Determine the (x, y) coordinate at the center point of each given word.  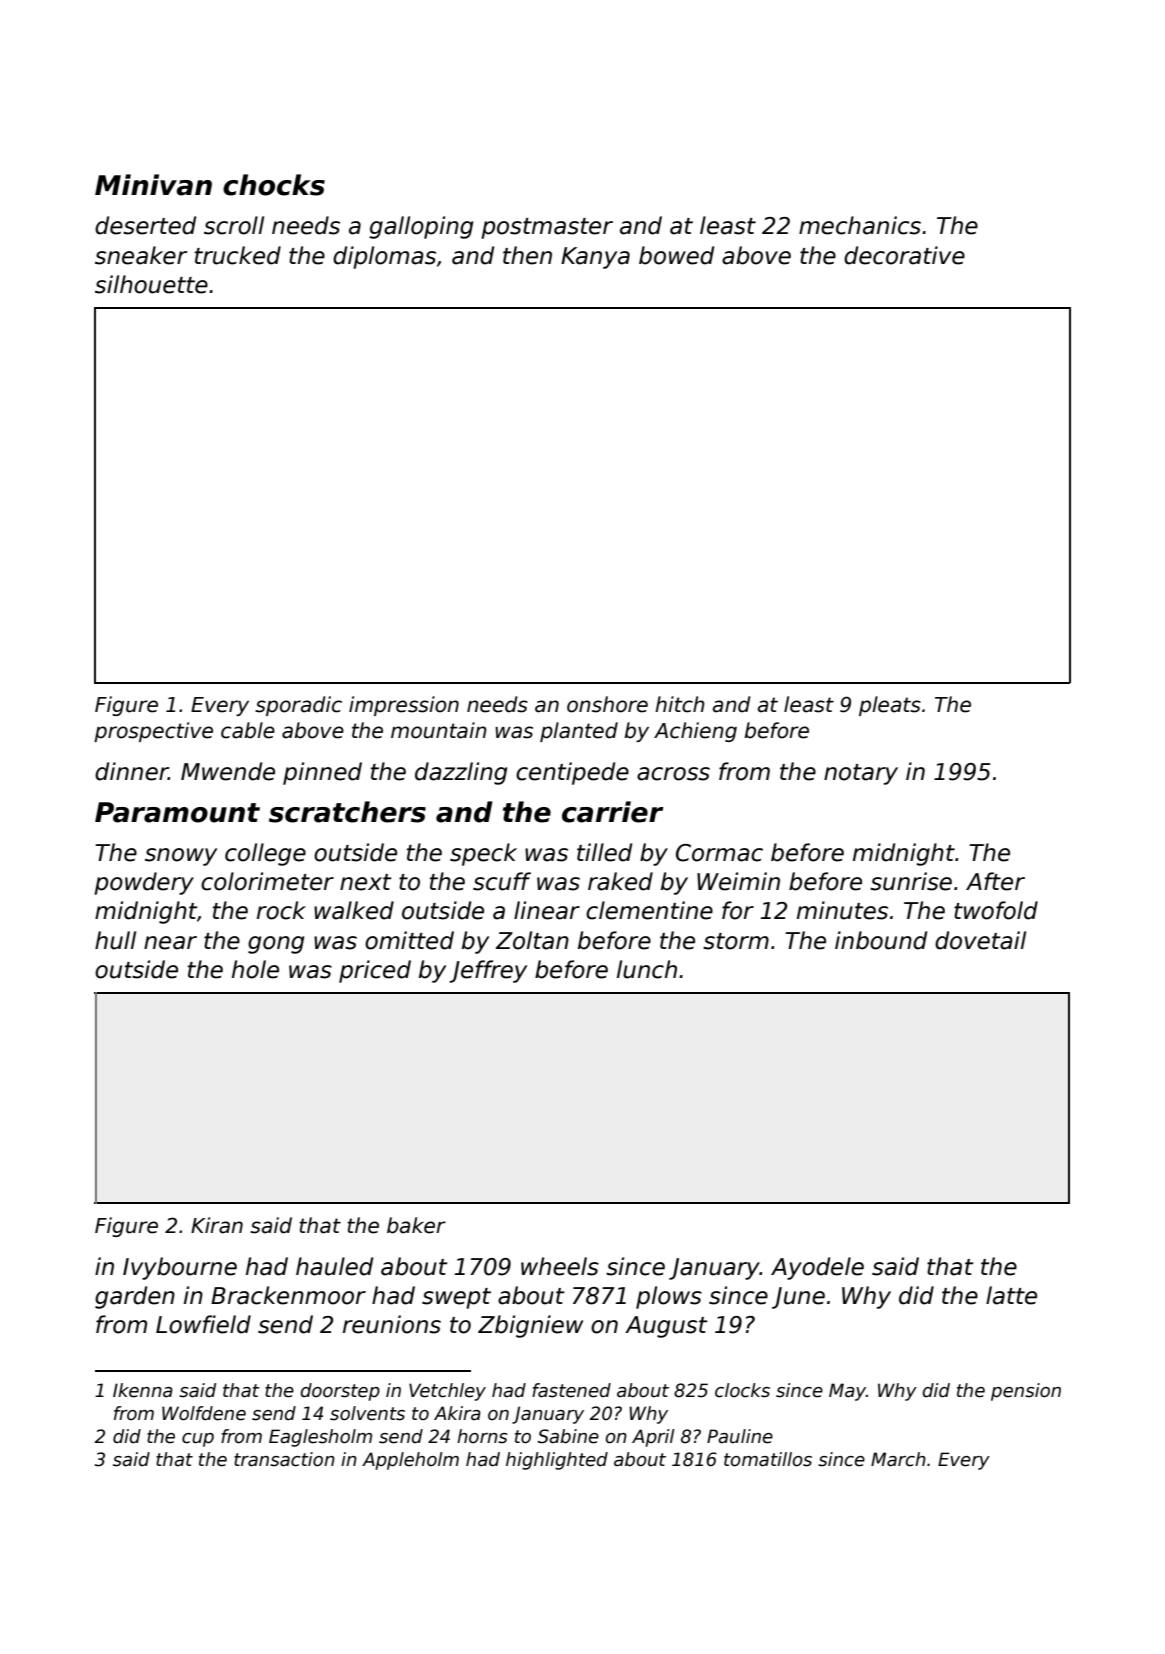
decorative (904, 255)
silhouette (151, 284)
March (898, 1459)
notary (861, 774)
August (666, 1327)
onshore (607, 704)
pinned (322, 773)
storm (736, 941)
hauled (334, 1266)
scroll (234, 225)
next (366, 882)
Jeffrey (488, 971)
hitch (680, 704)
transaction (284, 1459)
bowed (676, 255)
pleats (890, 706)
